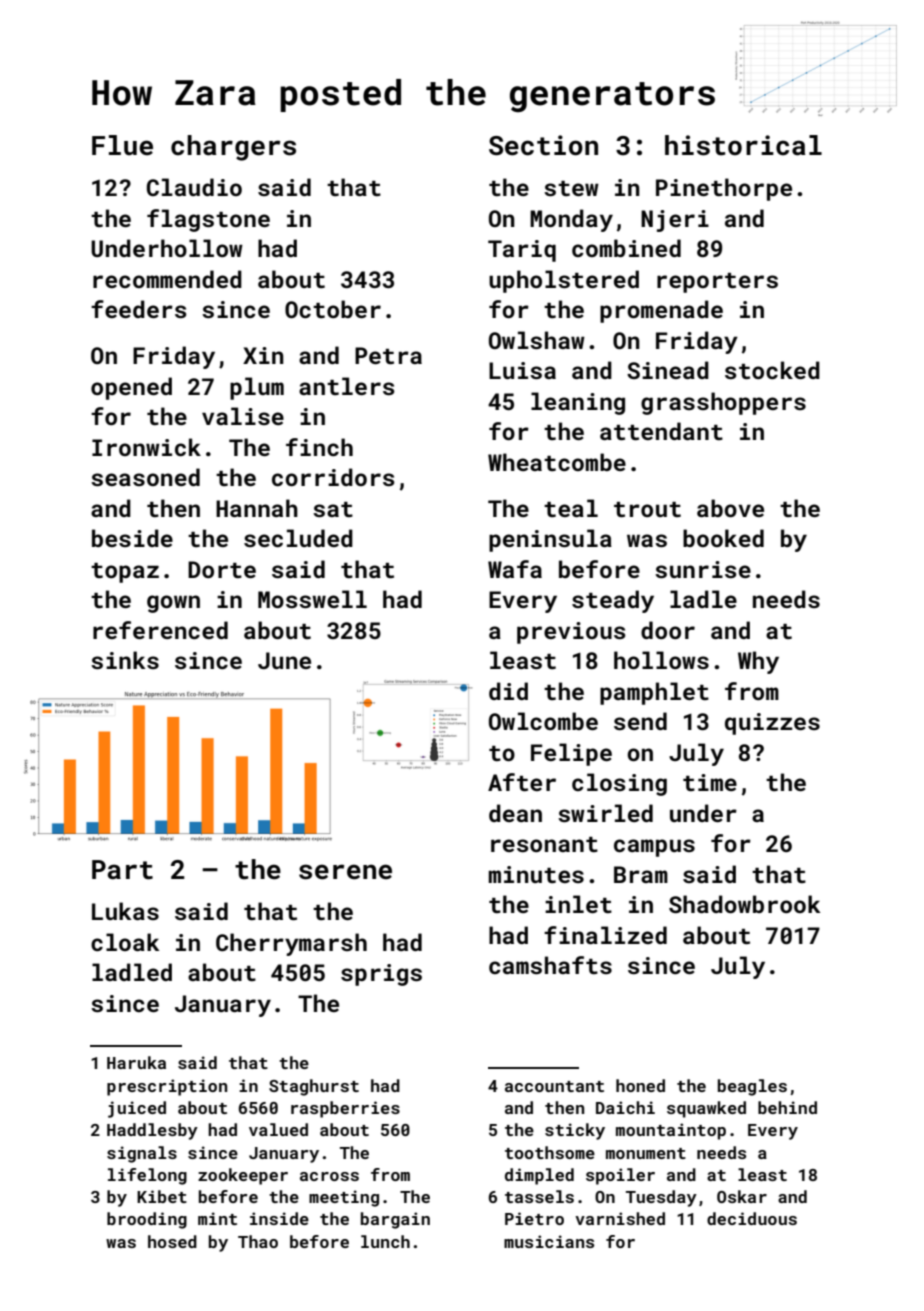  Describe the element at coordinates (550, 1152) in the screenshot. I see `toothsome` at that location.
